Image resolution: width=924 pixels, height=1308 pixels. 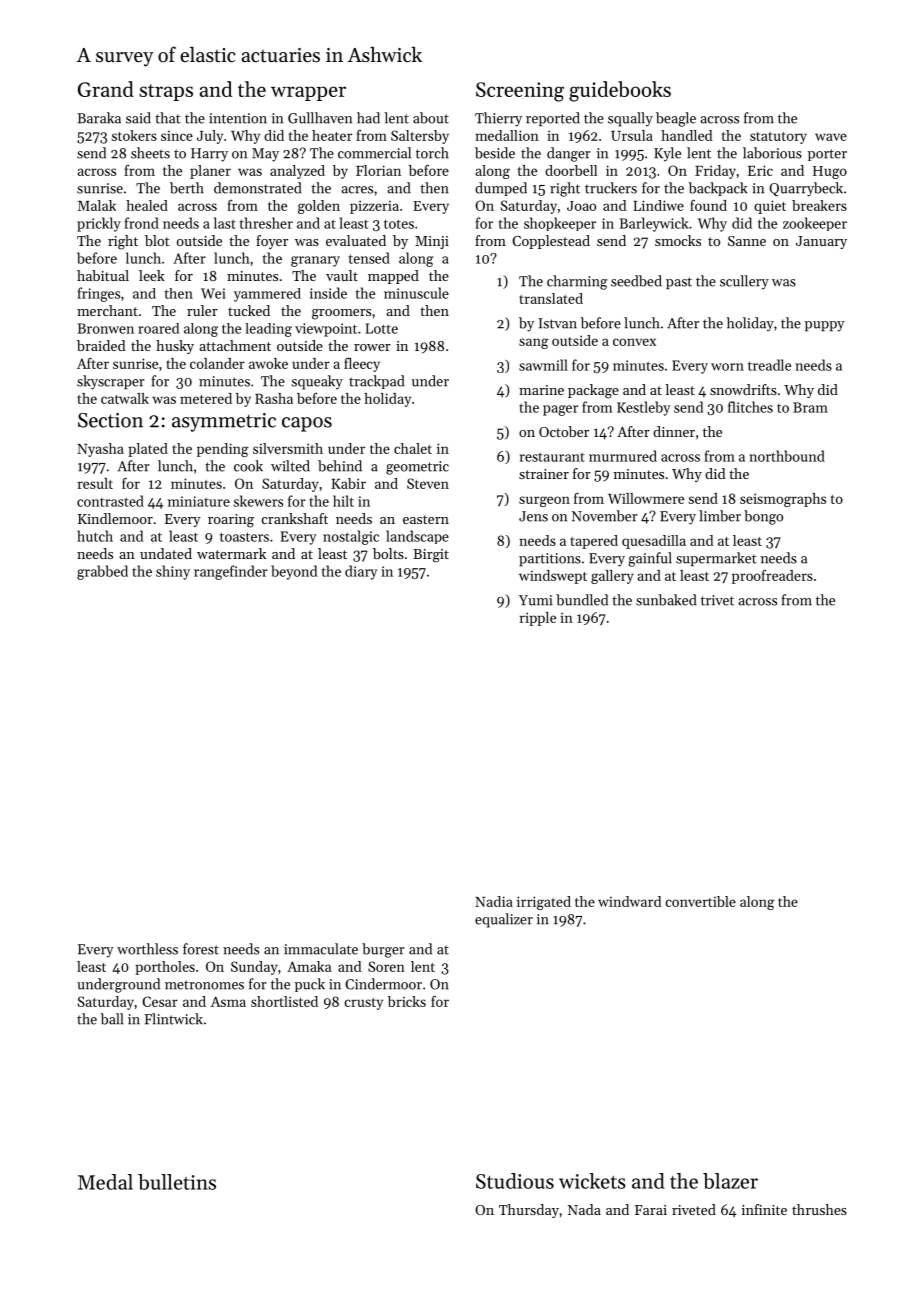 What do you see at coordinates (97, 205) in the image?
I see `Malak` at bounding box center [97, 205].
